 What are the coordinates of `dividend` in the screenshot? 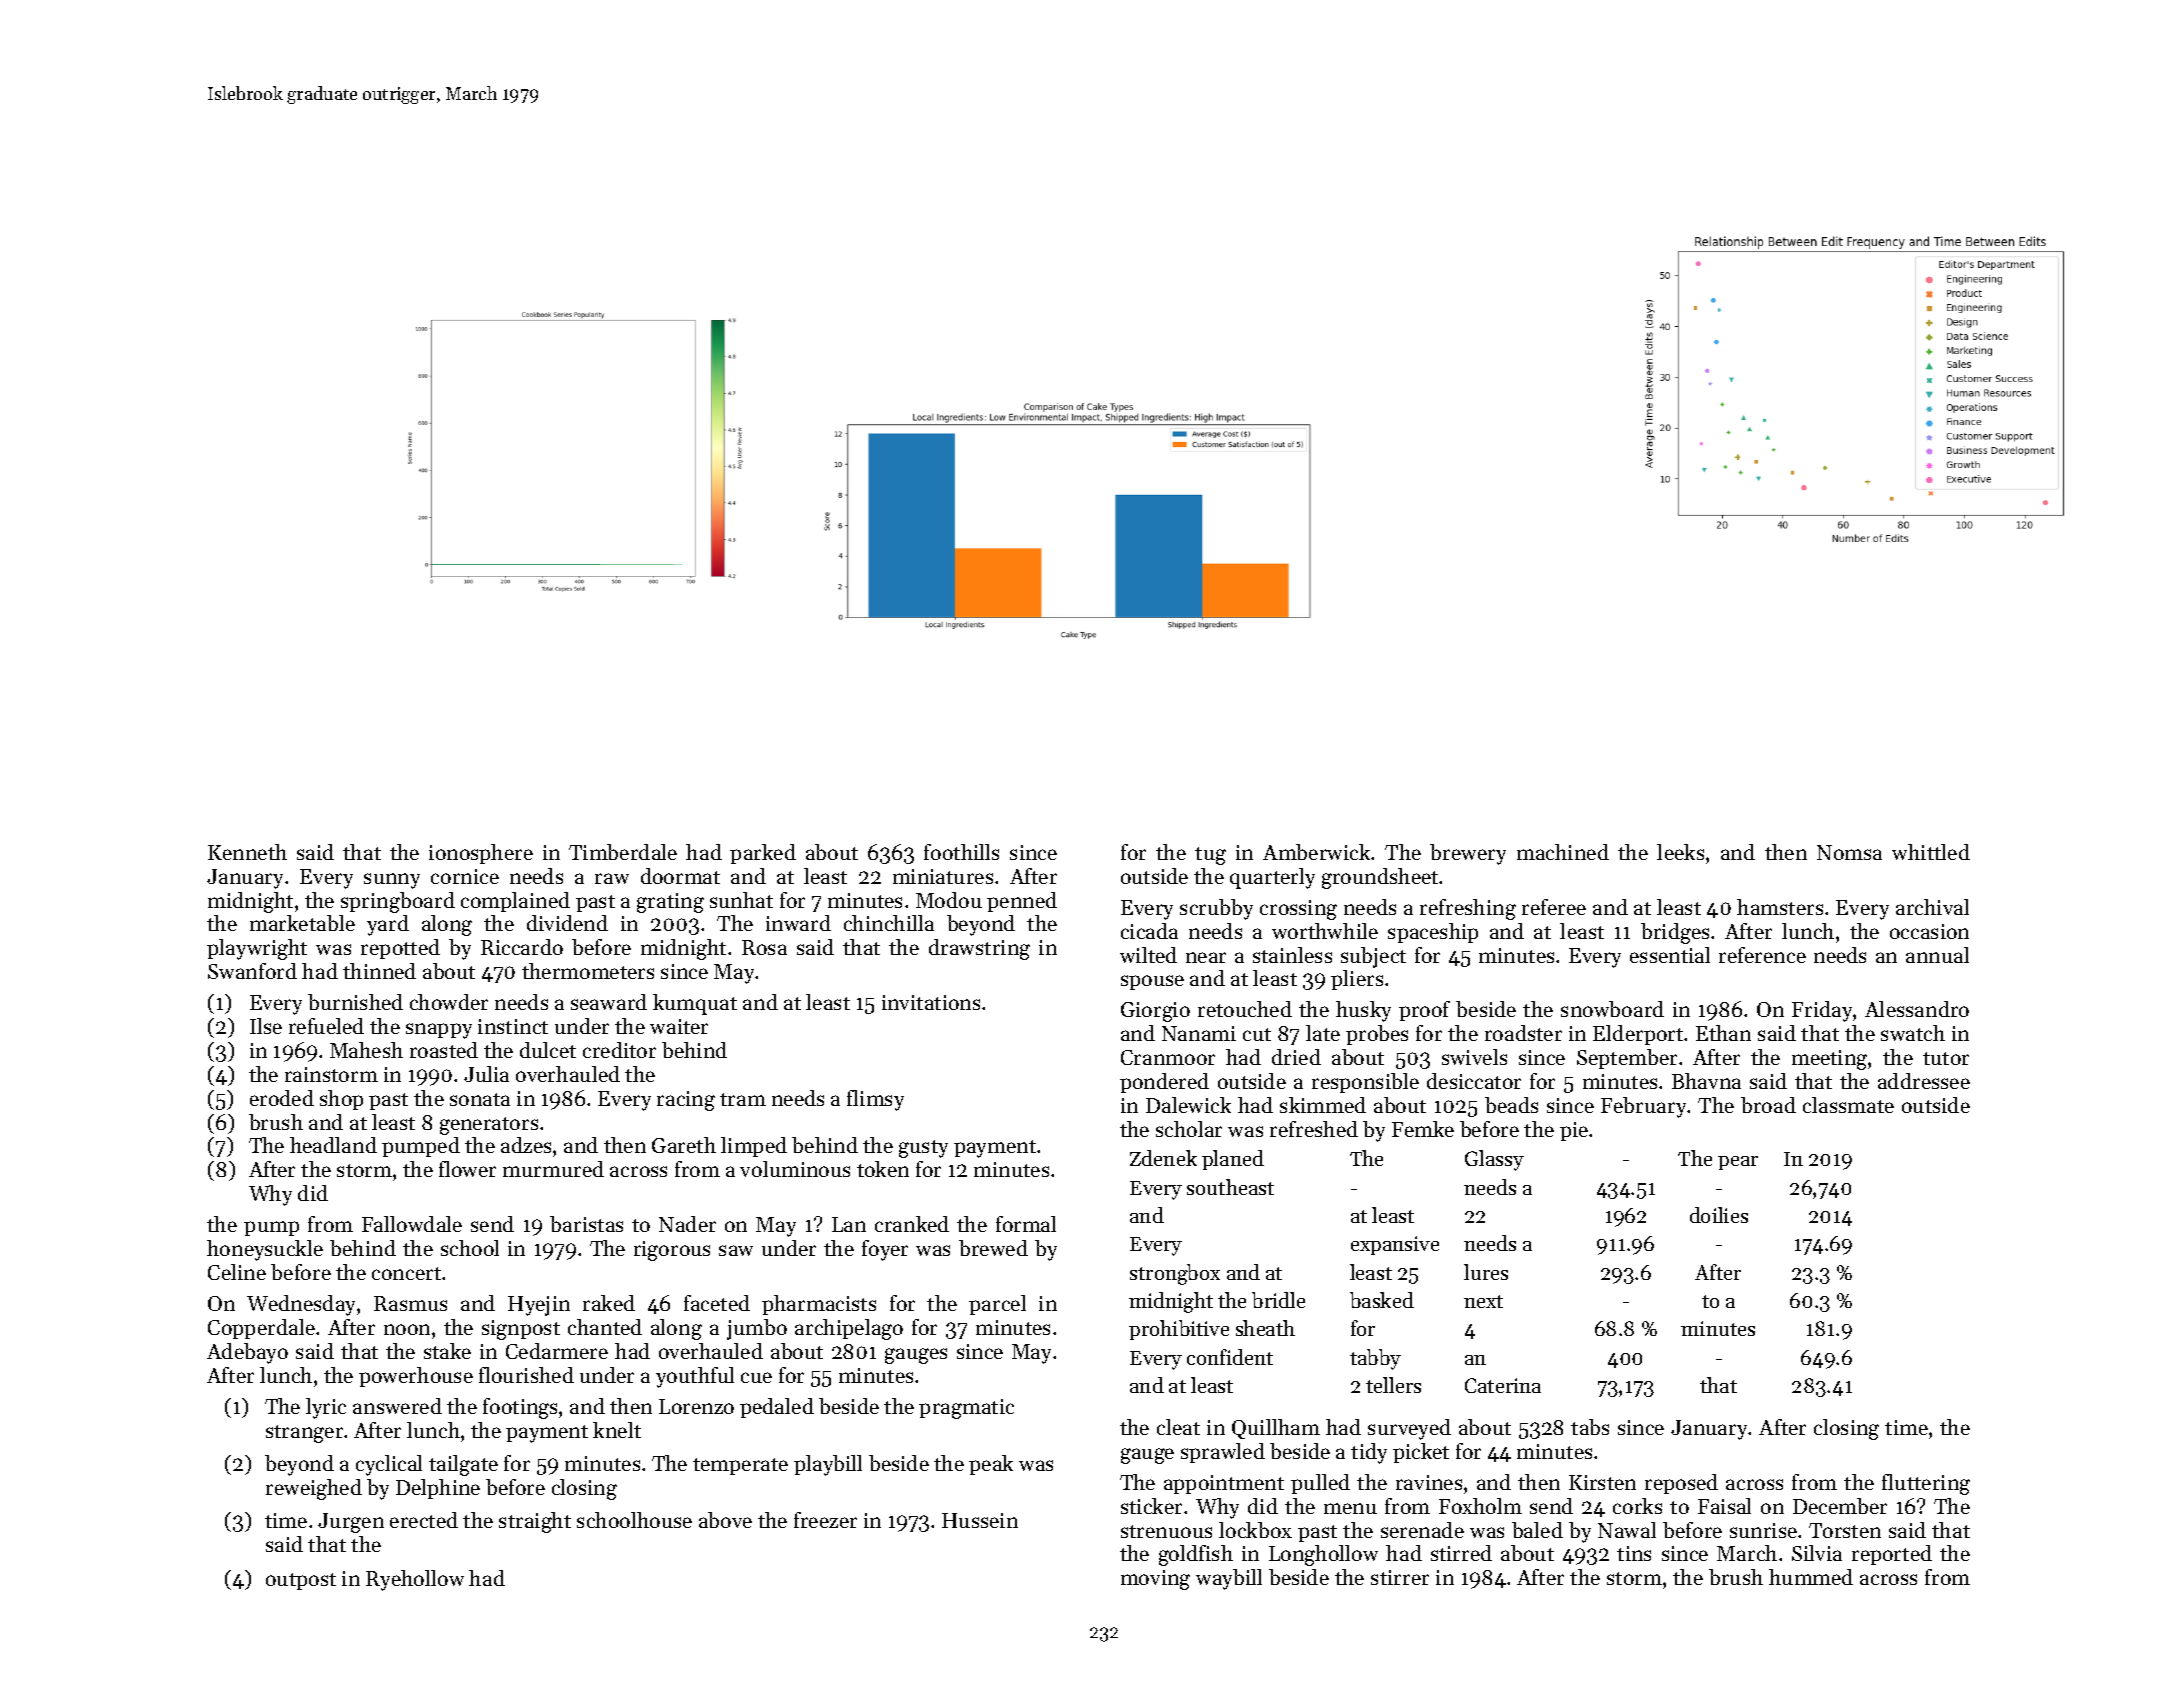 It's located at (567, 923).
